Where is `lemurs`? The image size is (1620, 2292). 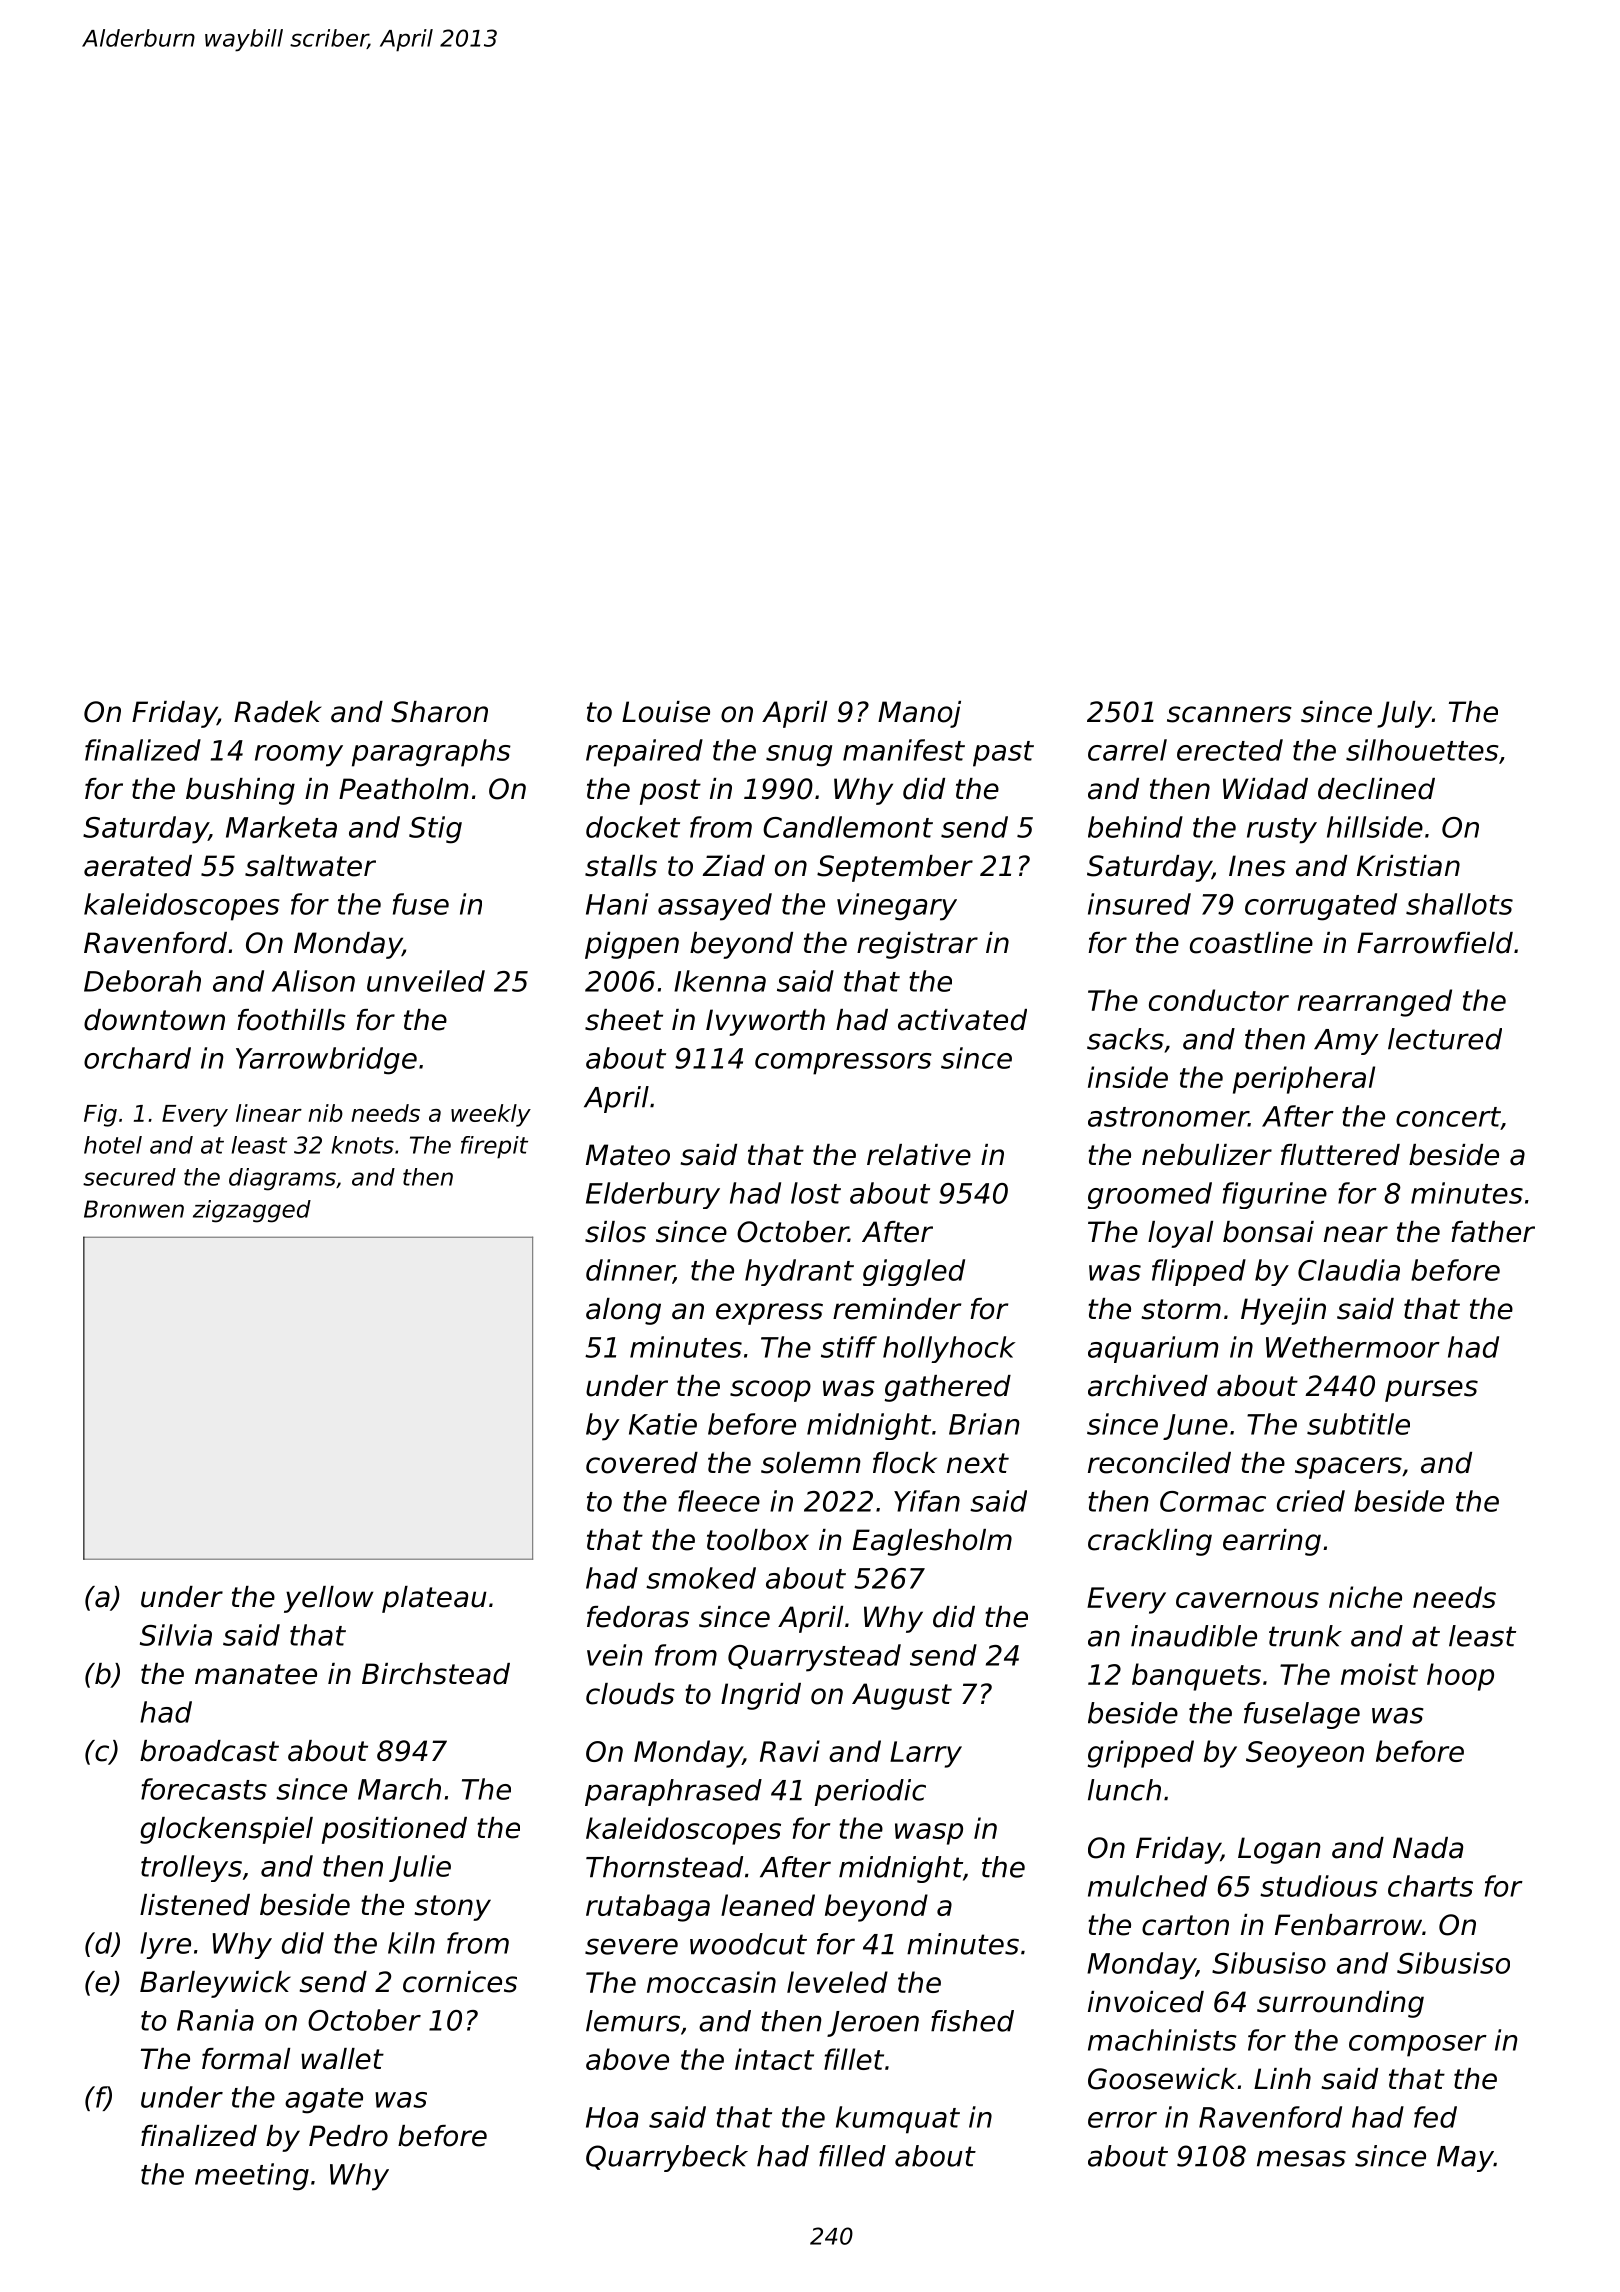
lemurs is located at coordinates (633, 2021).
